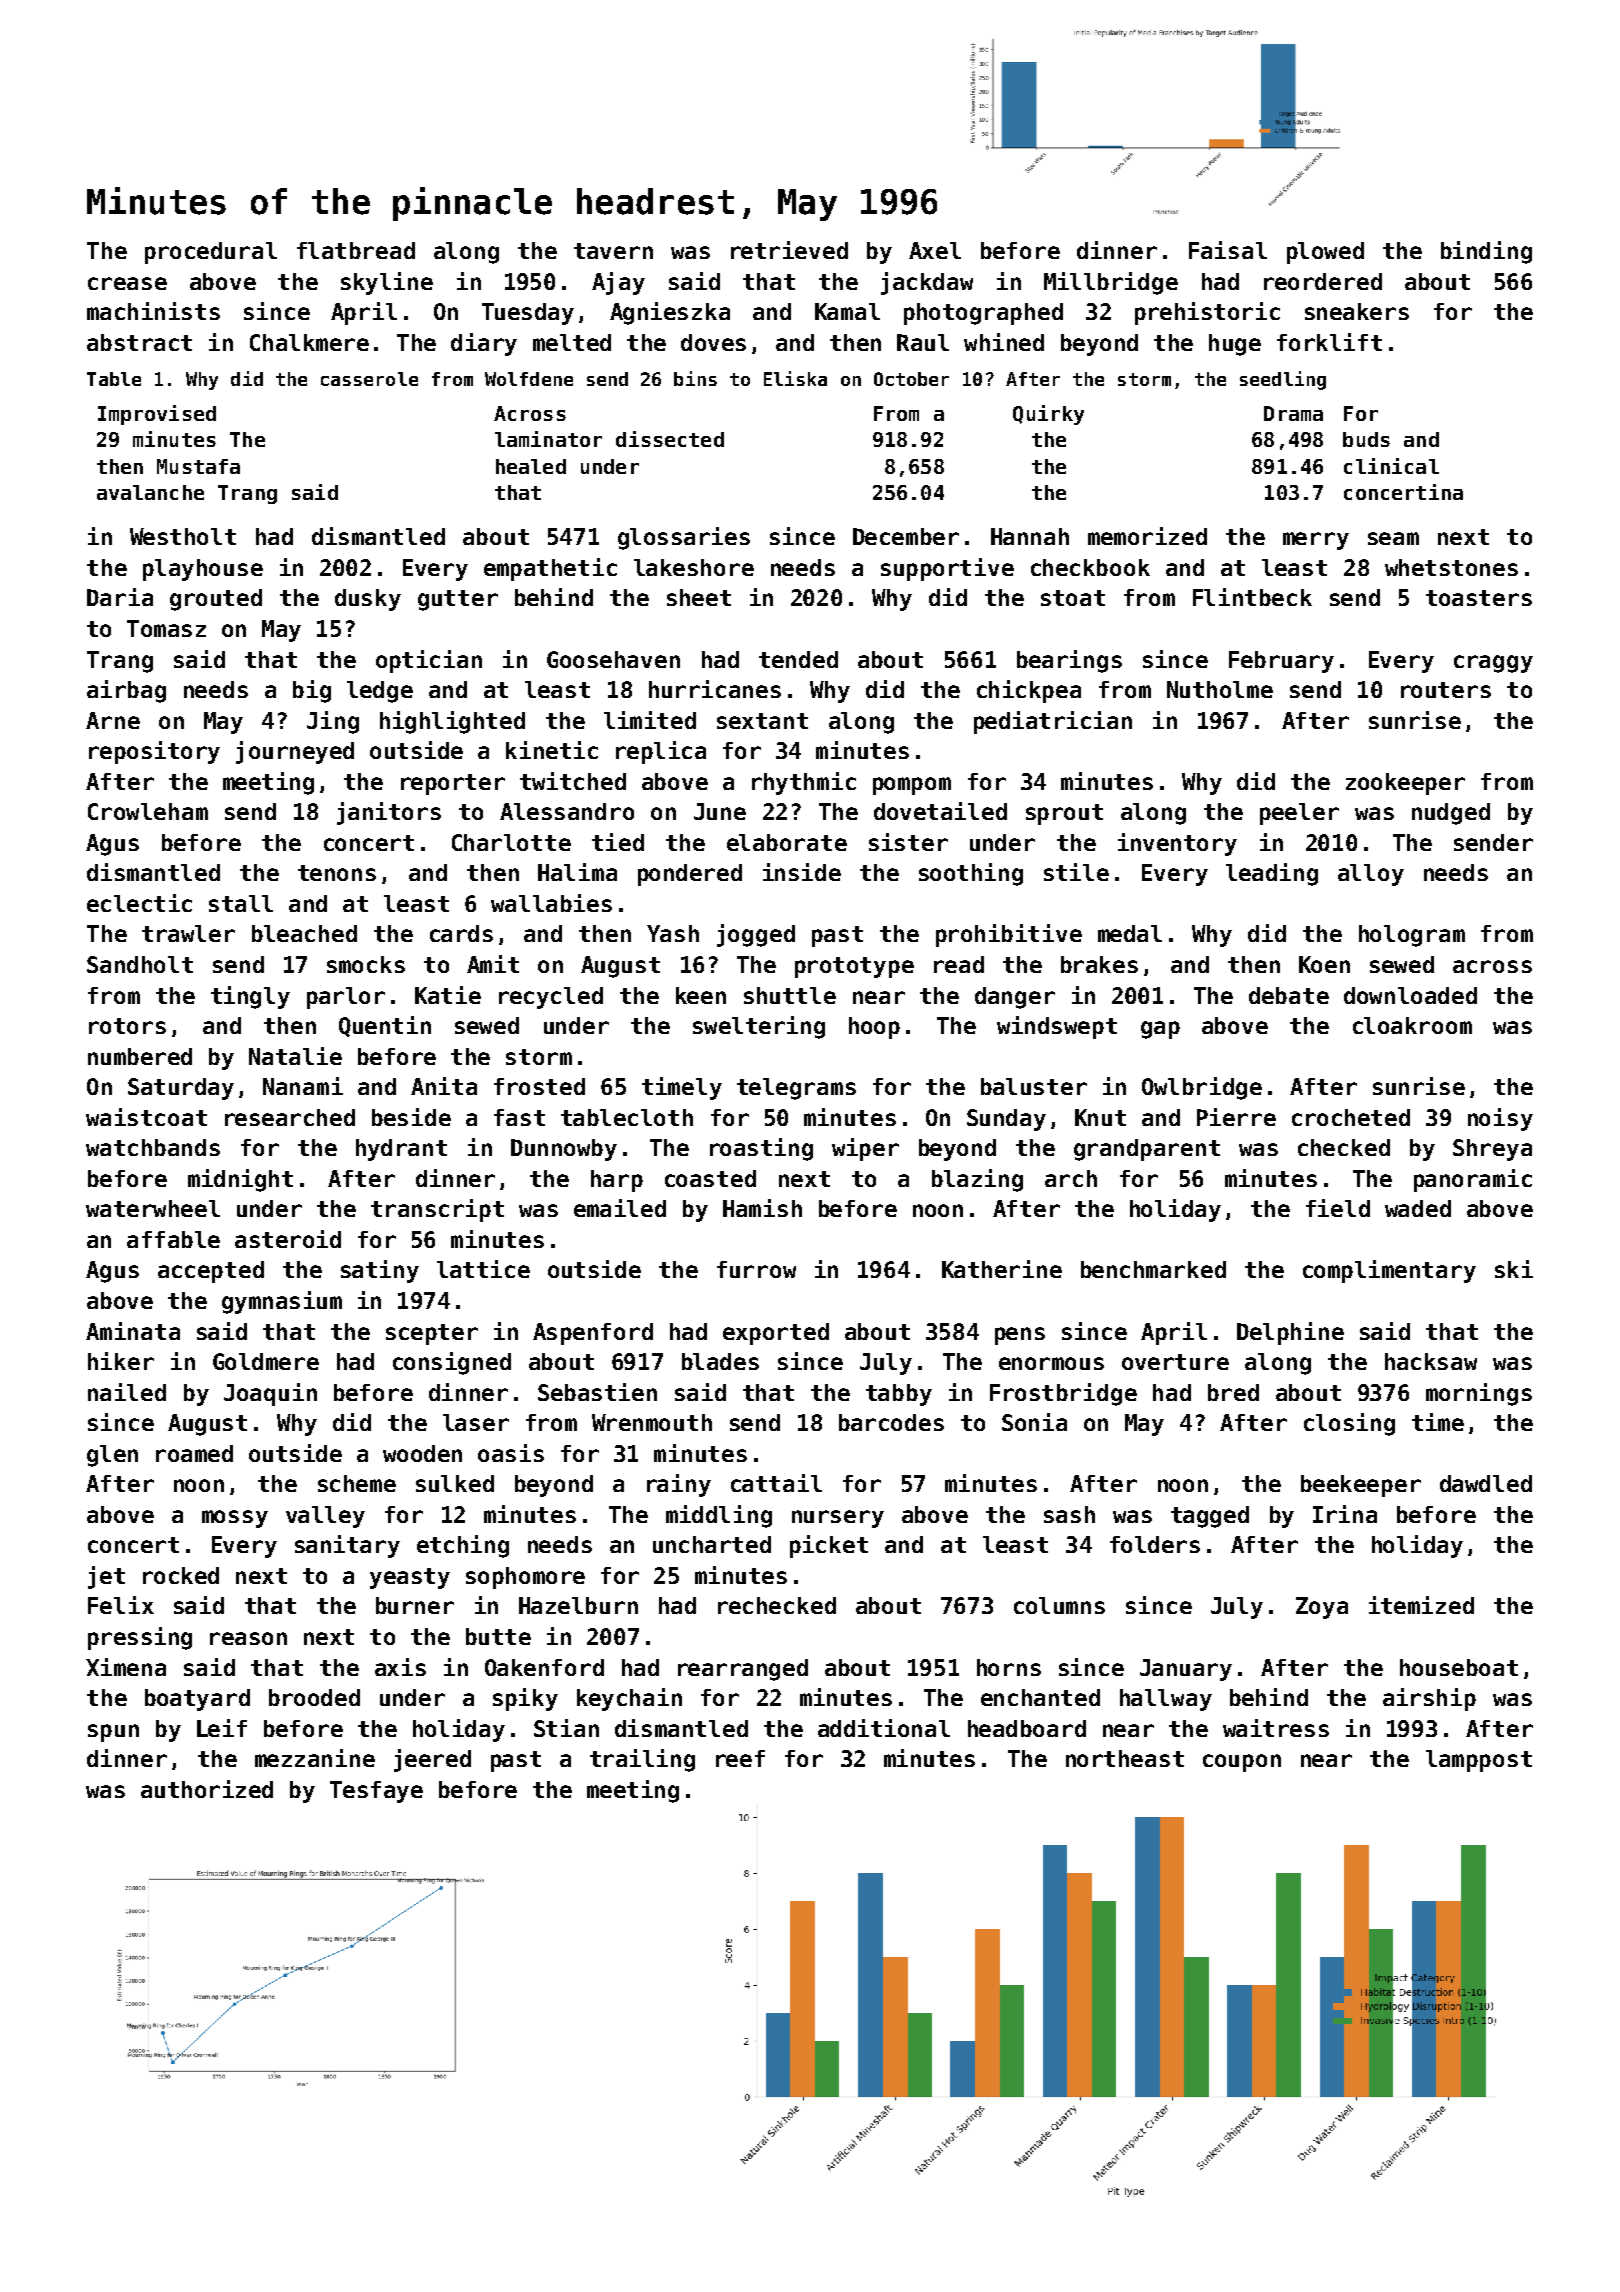 This page has width=1620, height=2292. What do you see at coordinates (1479, 598) in the page?
I see `toasters` at bounding box center [1479, 598].
